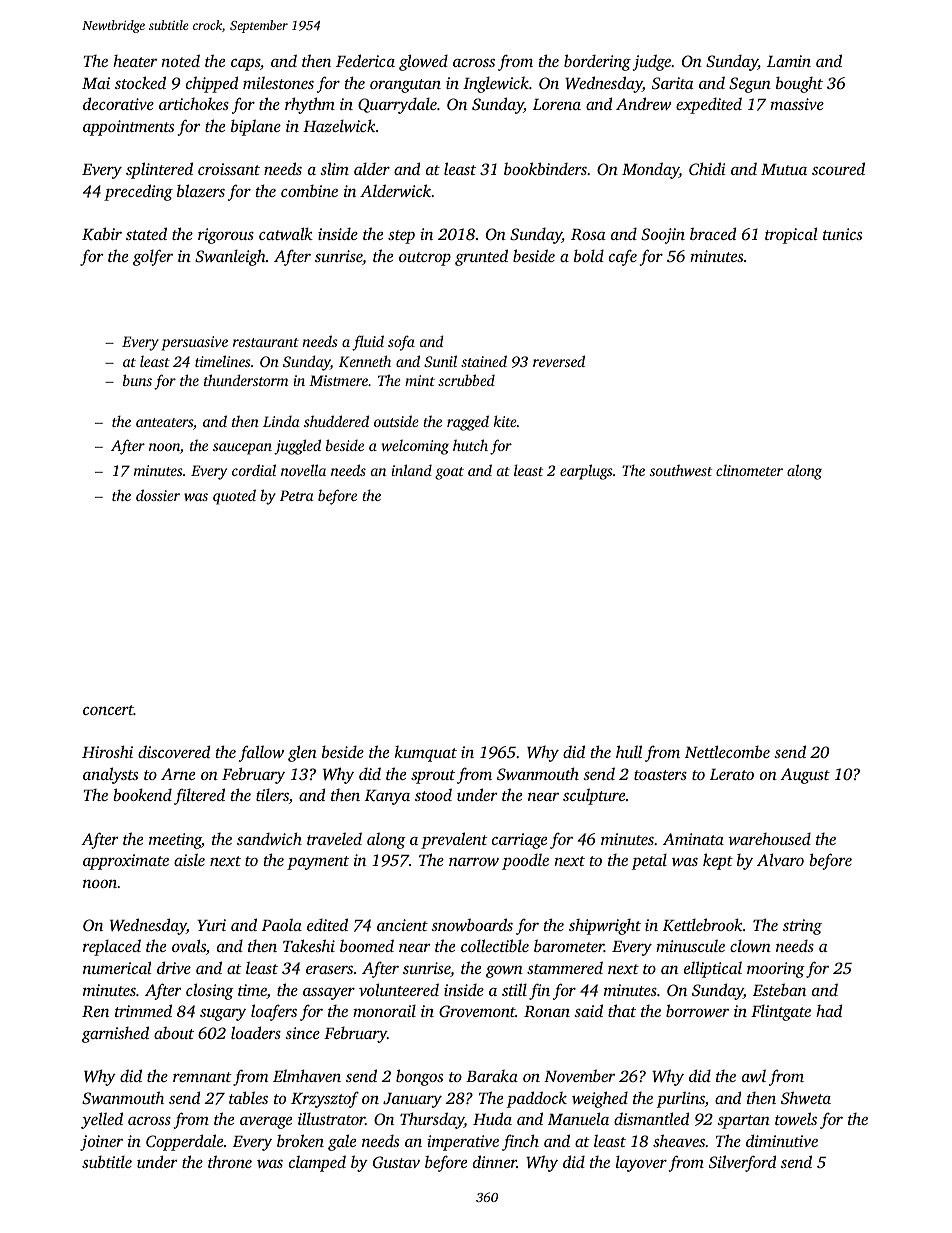 The height and width of the screenshot is (1233, 952). What do you see at coordinates (317, 1163) in the screenshot?
I see `clamped` at bounding box center [317, 1163].
